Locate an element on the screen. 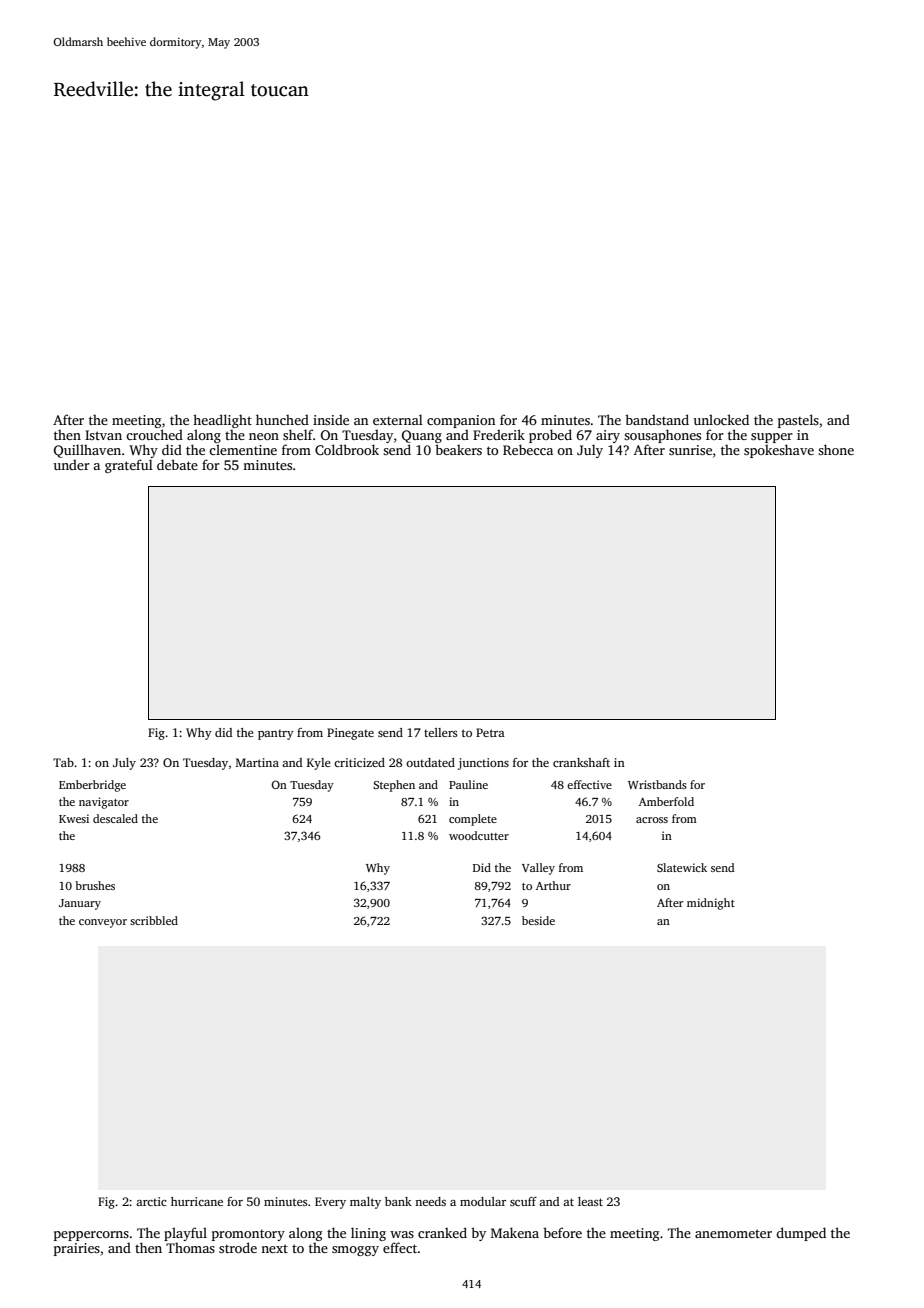 The height and width of the screenshot is (1308, 924). Amberfold is located at coordinates (666, 801).
